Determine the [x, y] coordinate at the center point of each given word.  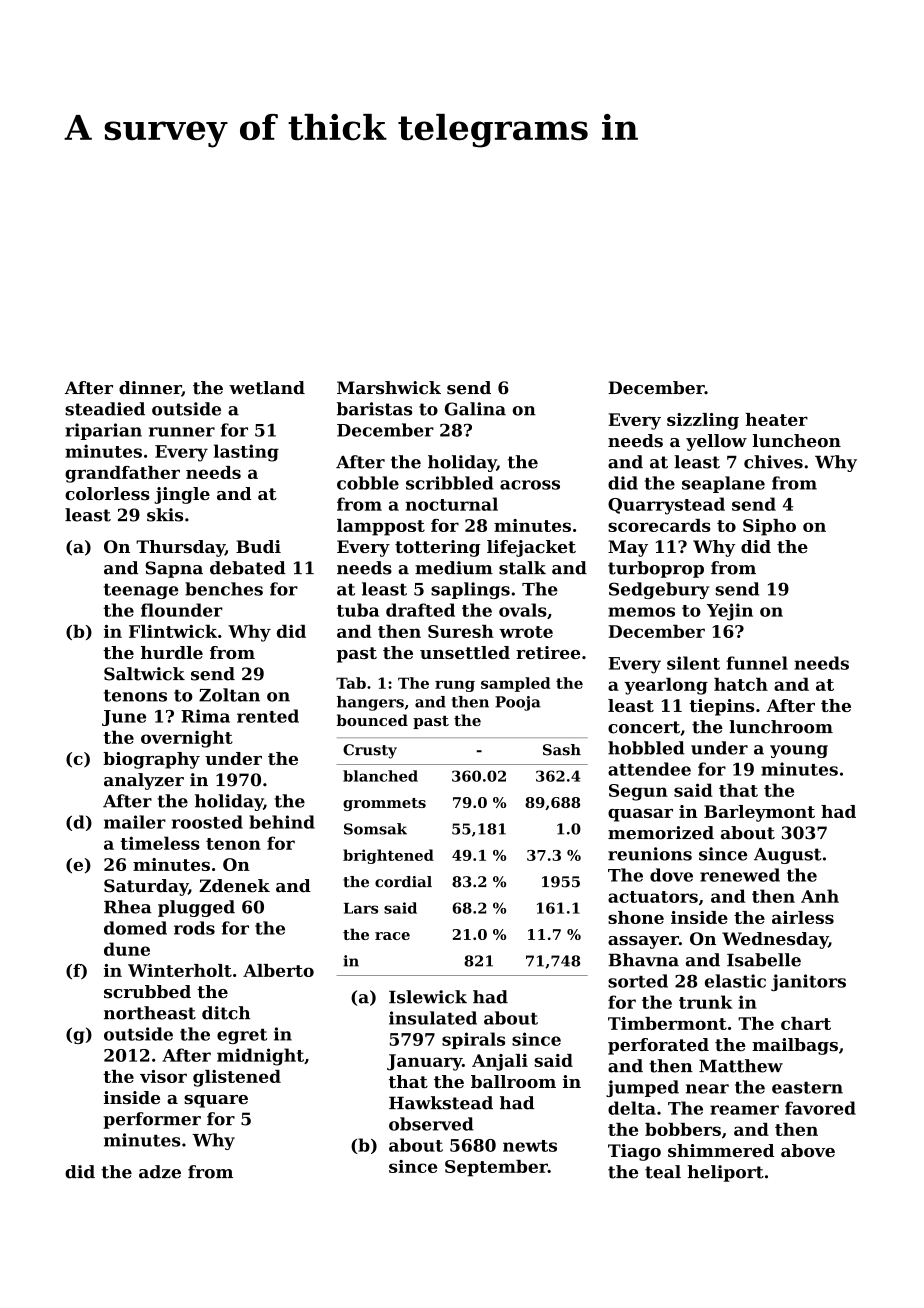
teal [663, 1172]
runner [182, 432]
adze [160, 1172]
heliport [725, 1173]
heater [776, 419]
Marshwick [389, 388]
